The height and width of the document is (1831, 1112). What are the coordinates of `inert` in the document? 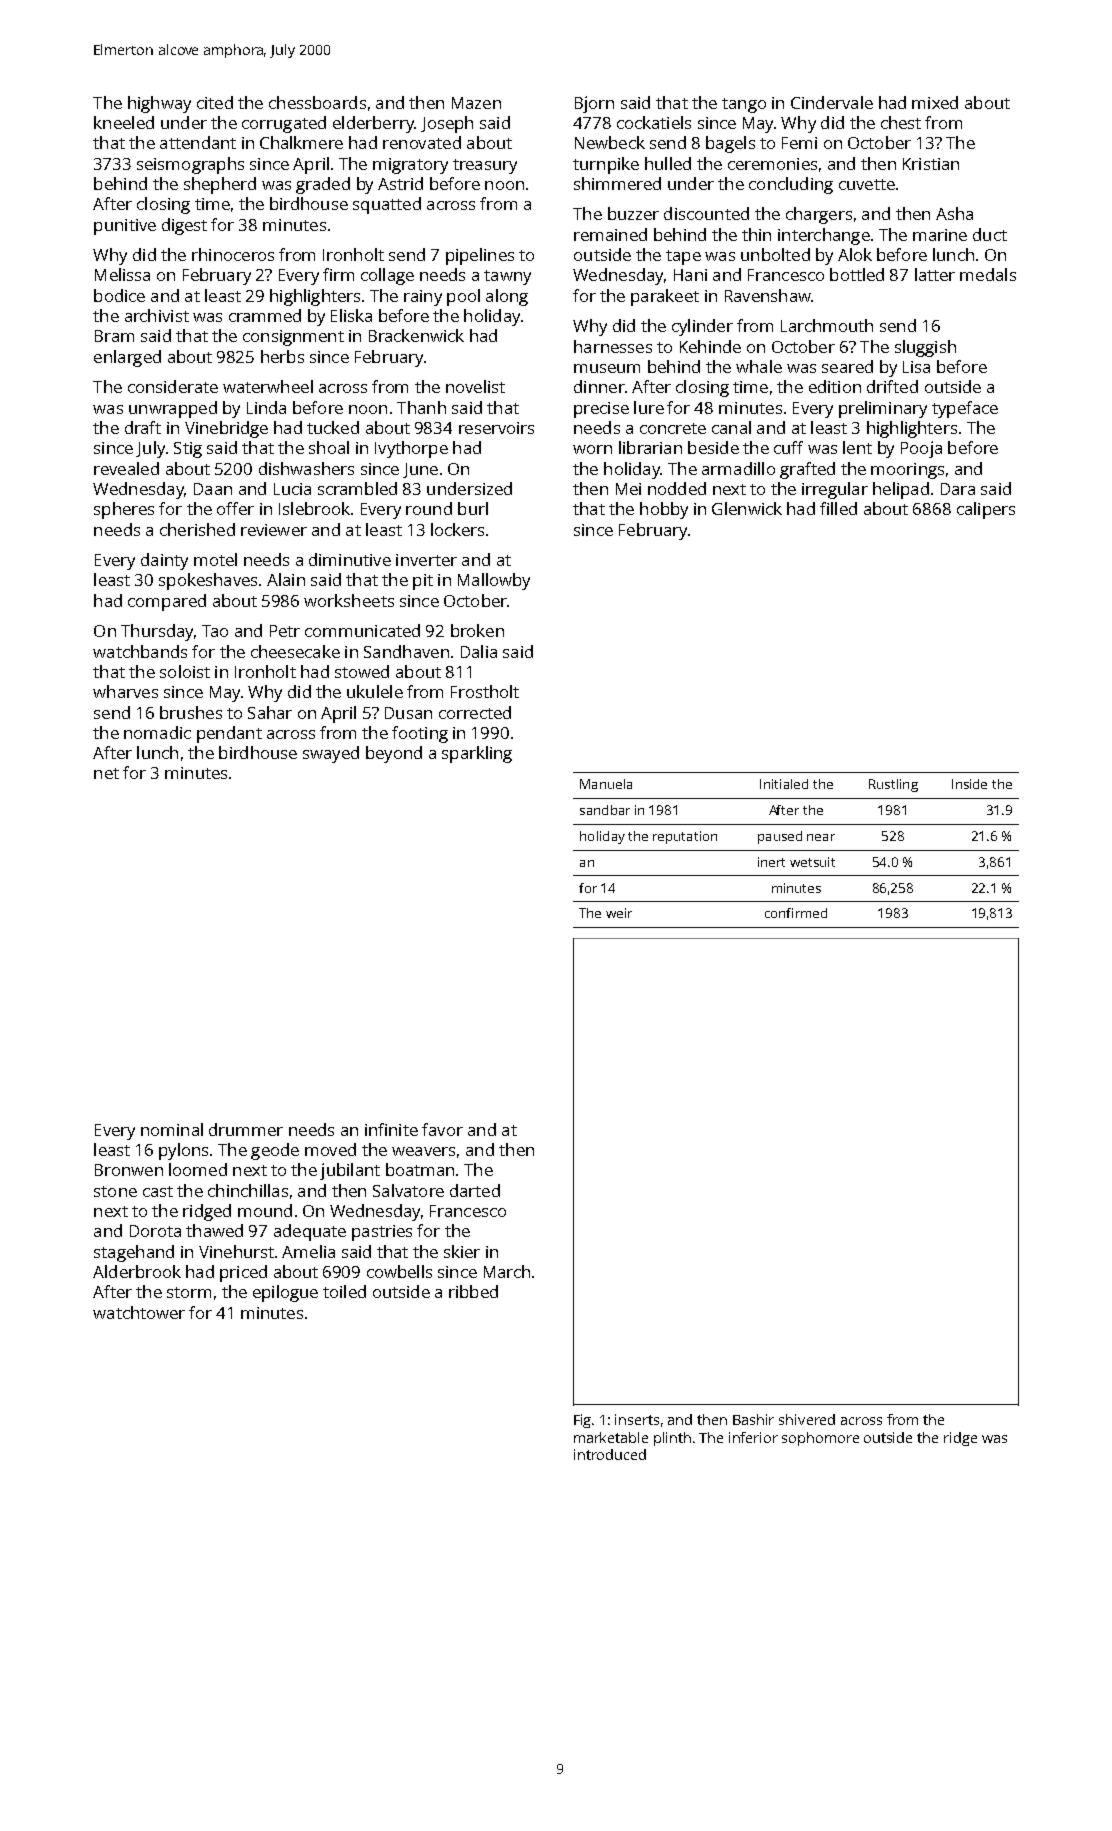 It's located at (771, 862).
